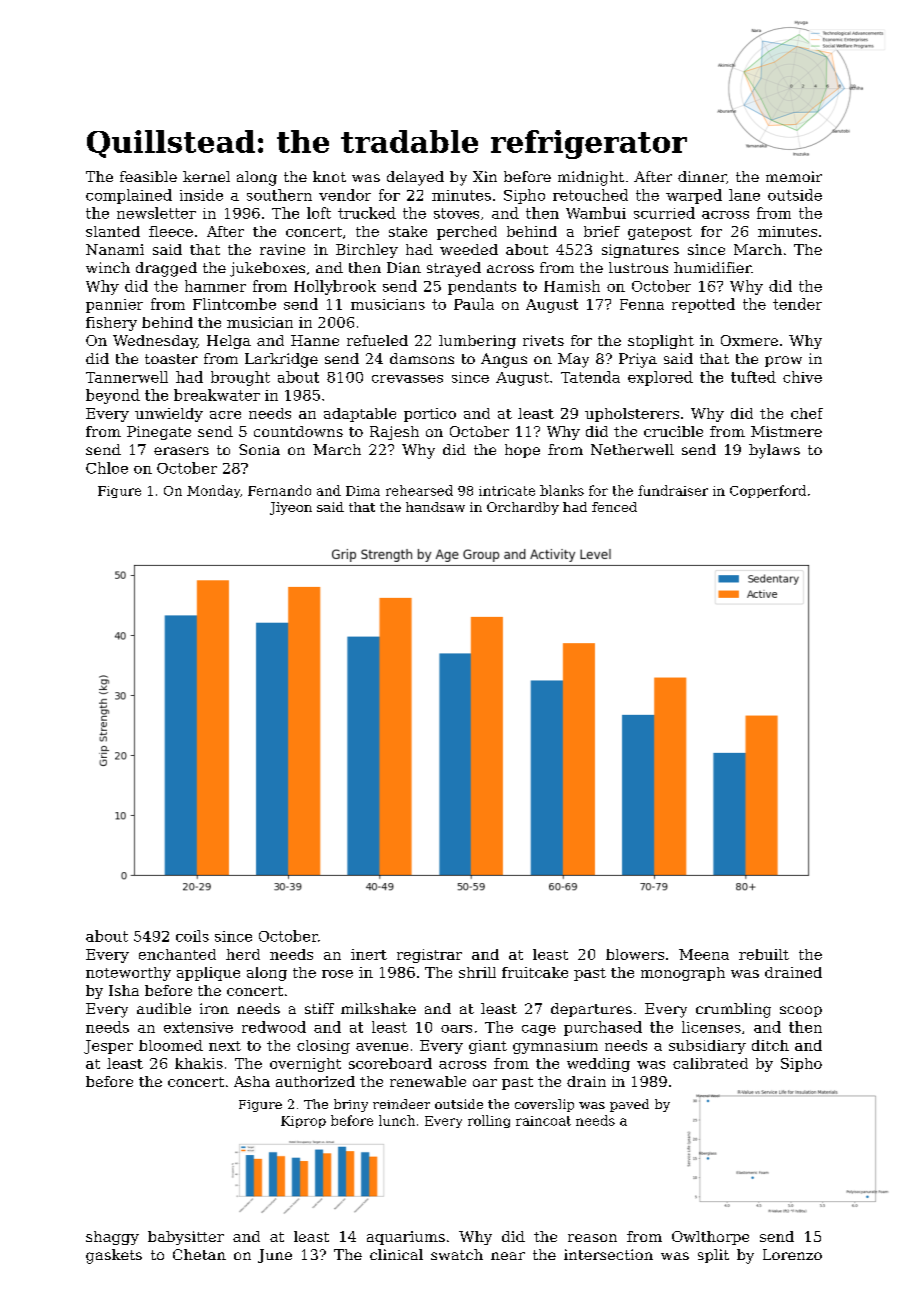  What do you see at coordinates (794, 176) in the screenshot?
I see `memoir` at bounding box center [794, 176].
